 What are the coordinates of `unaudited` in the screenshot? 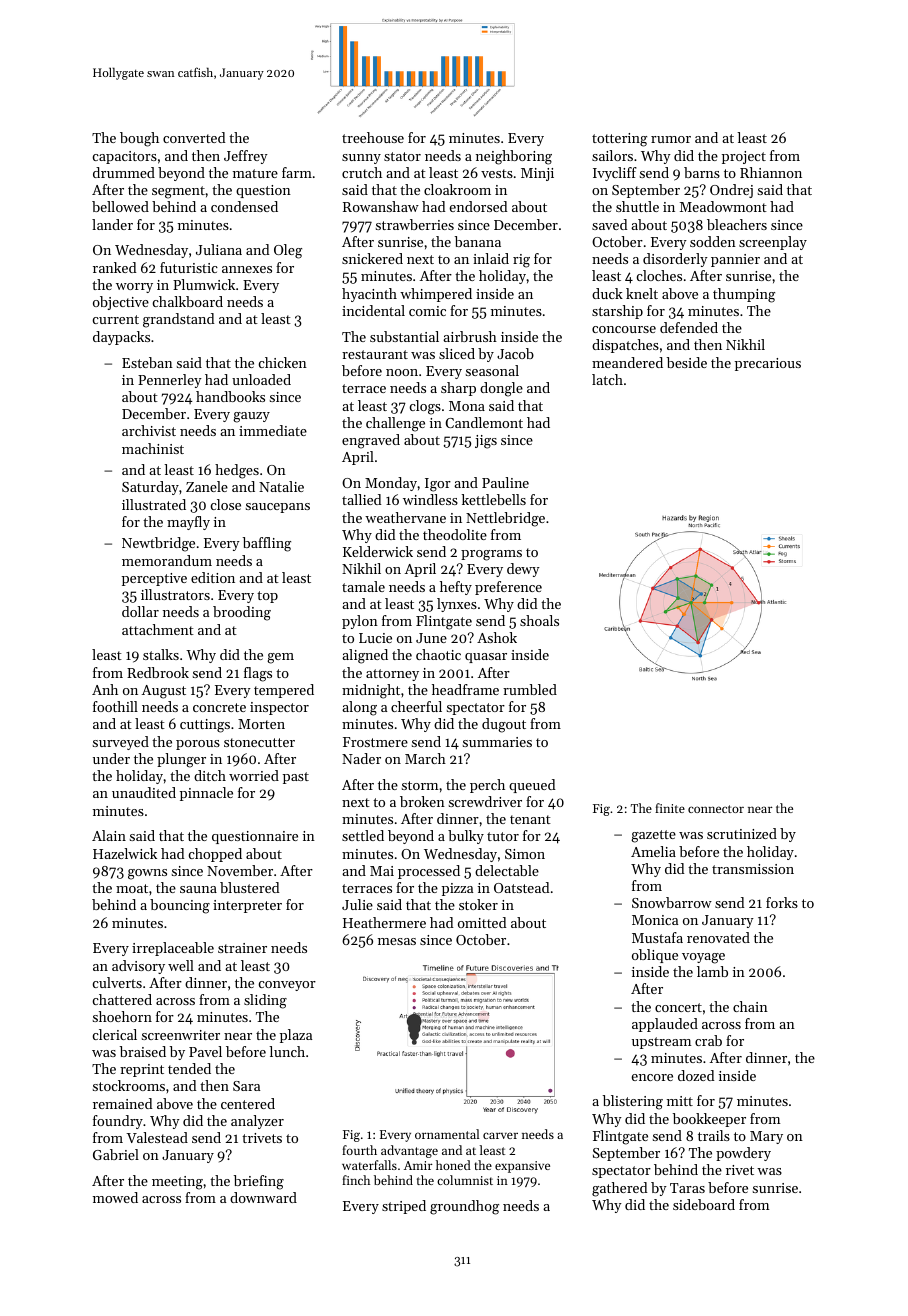 It's located at (144, 792).
